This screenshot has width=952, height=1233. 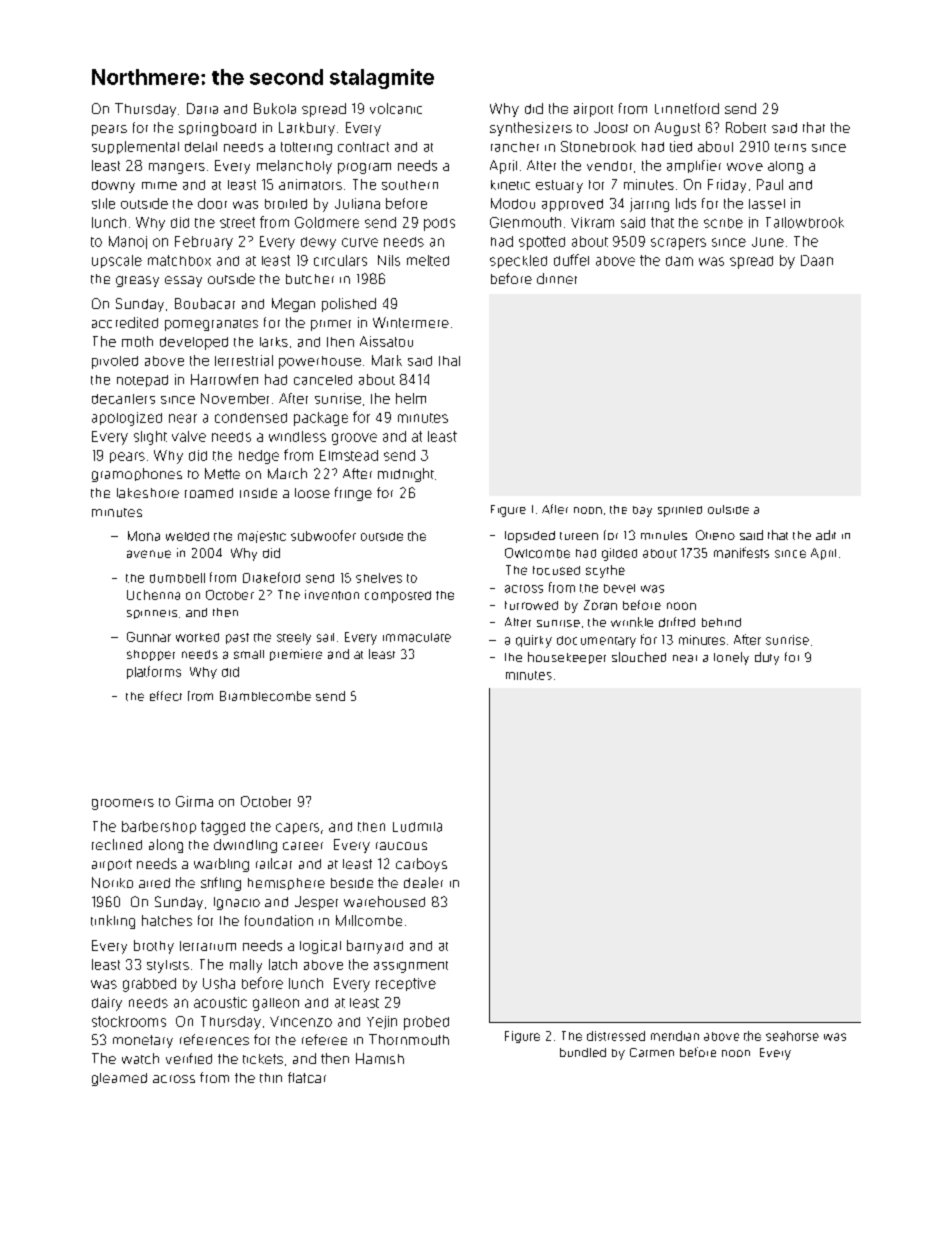 What do you see at coordinates (275, 108) in the screenshot?
I see `Bukola` at bounding box center [275, 108].
